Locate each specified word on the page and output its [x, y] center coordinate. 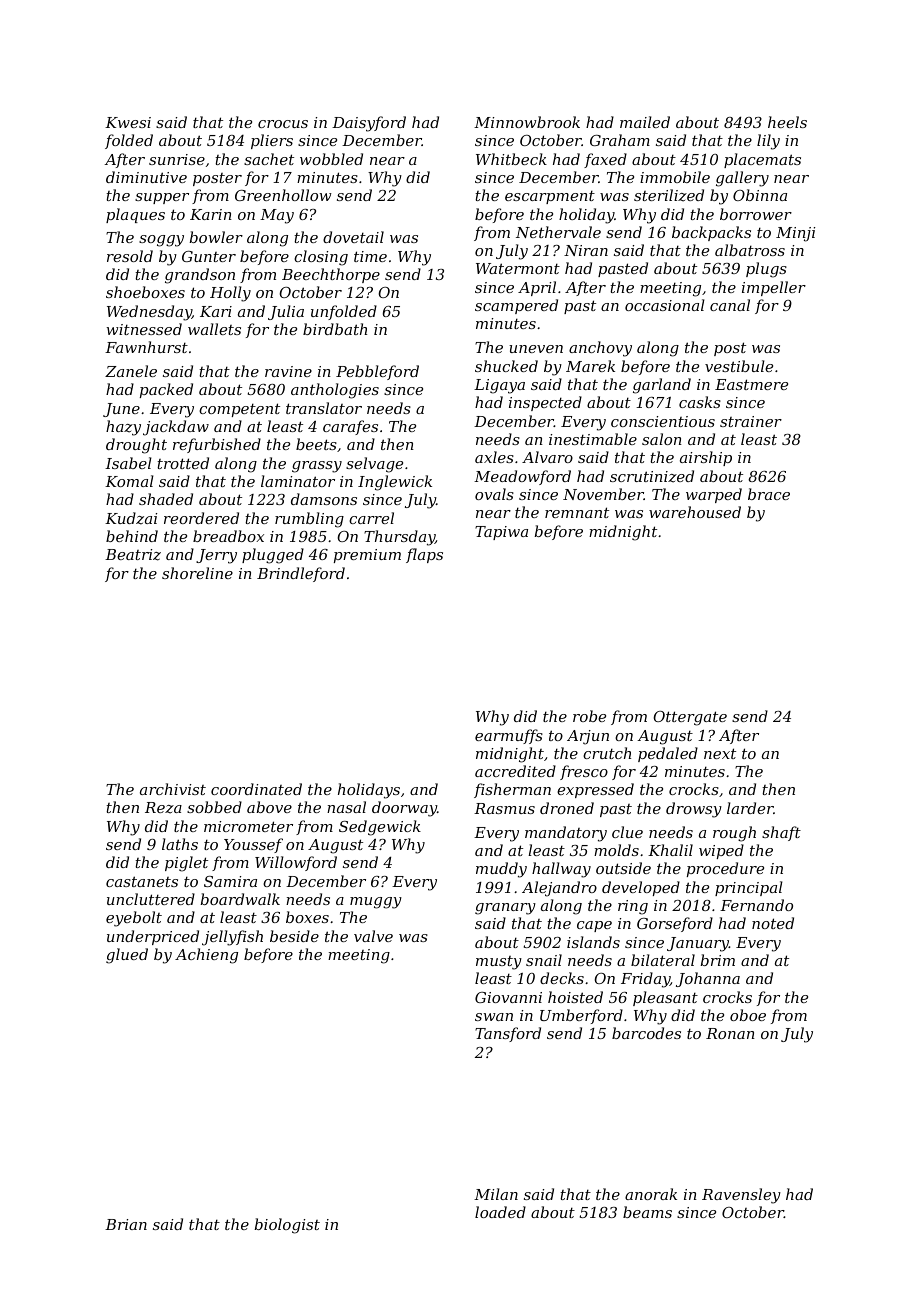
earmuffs [509, 736]
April [537, 288]
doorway [404, 809]
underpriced [153, 937]
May [277, 216]
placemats [762, 160]
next [720, 753]
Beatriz [133, 555]
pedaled [668, 754]
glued [127, 956]
